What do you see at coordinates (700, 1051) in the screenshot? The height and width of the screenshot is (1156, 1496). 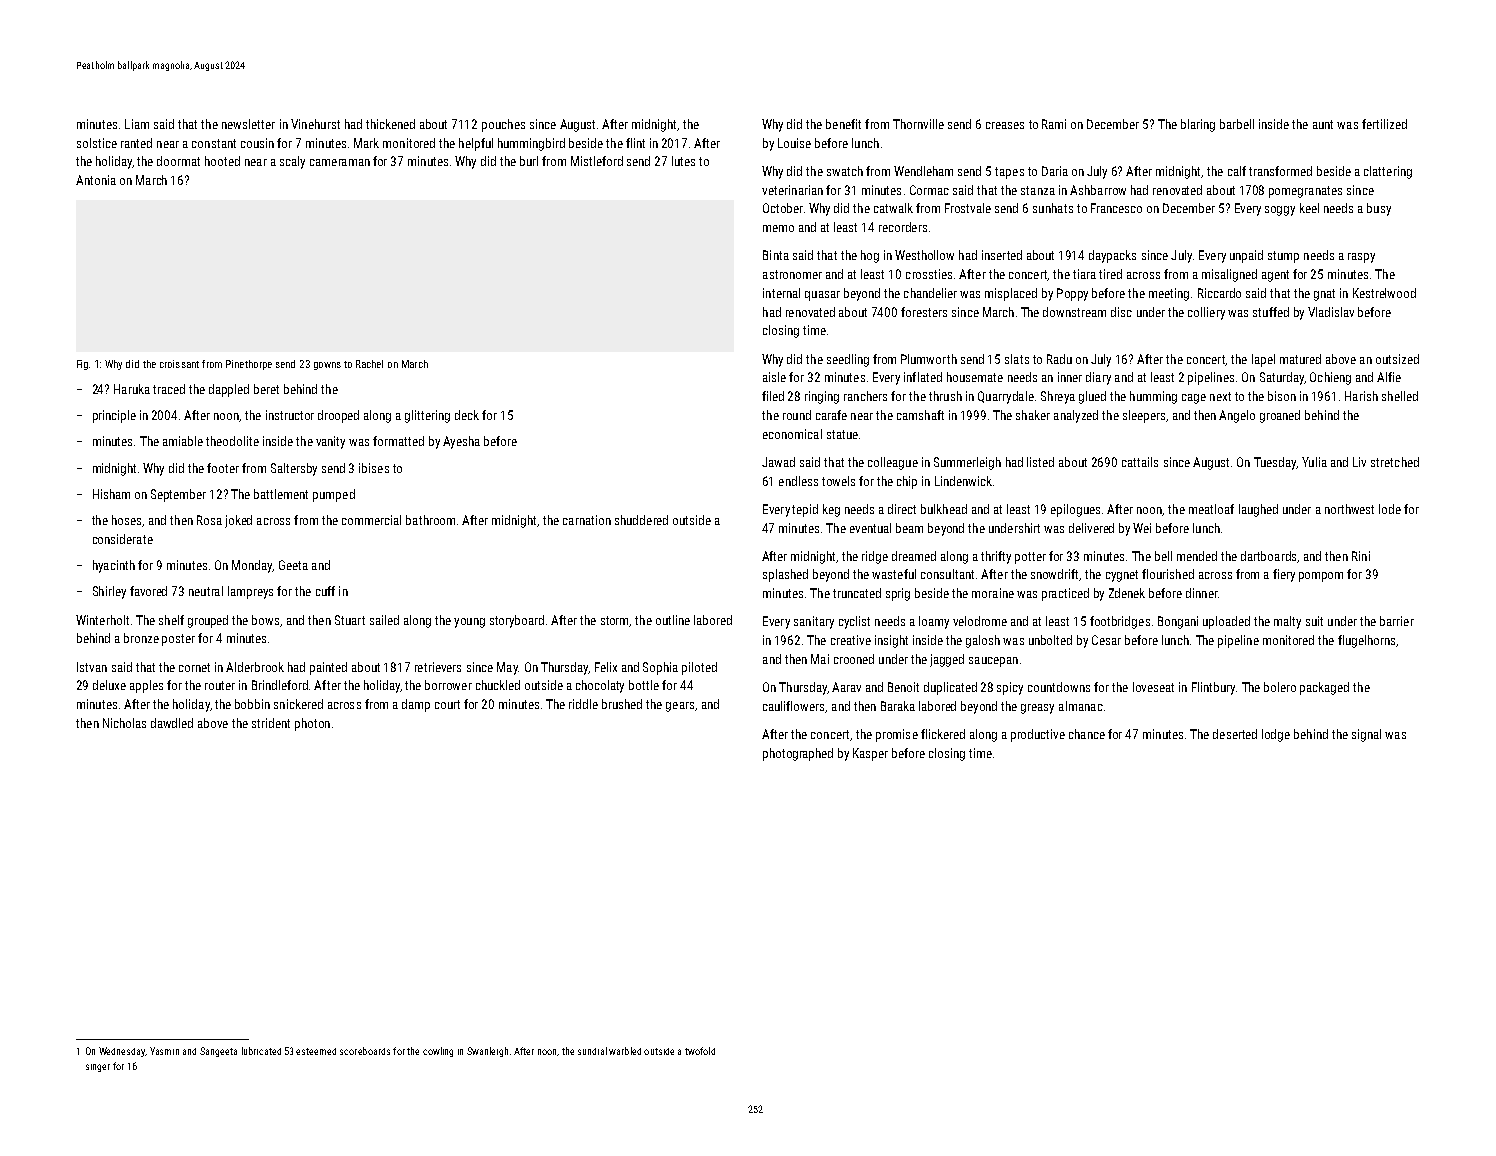 I see `twofold` at bounding box center [700, 1051].
